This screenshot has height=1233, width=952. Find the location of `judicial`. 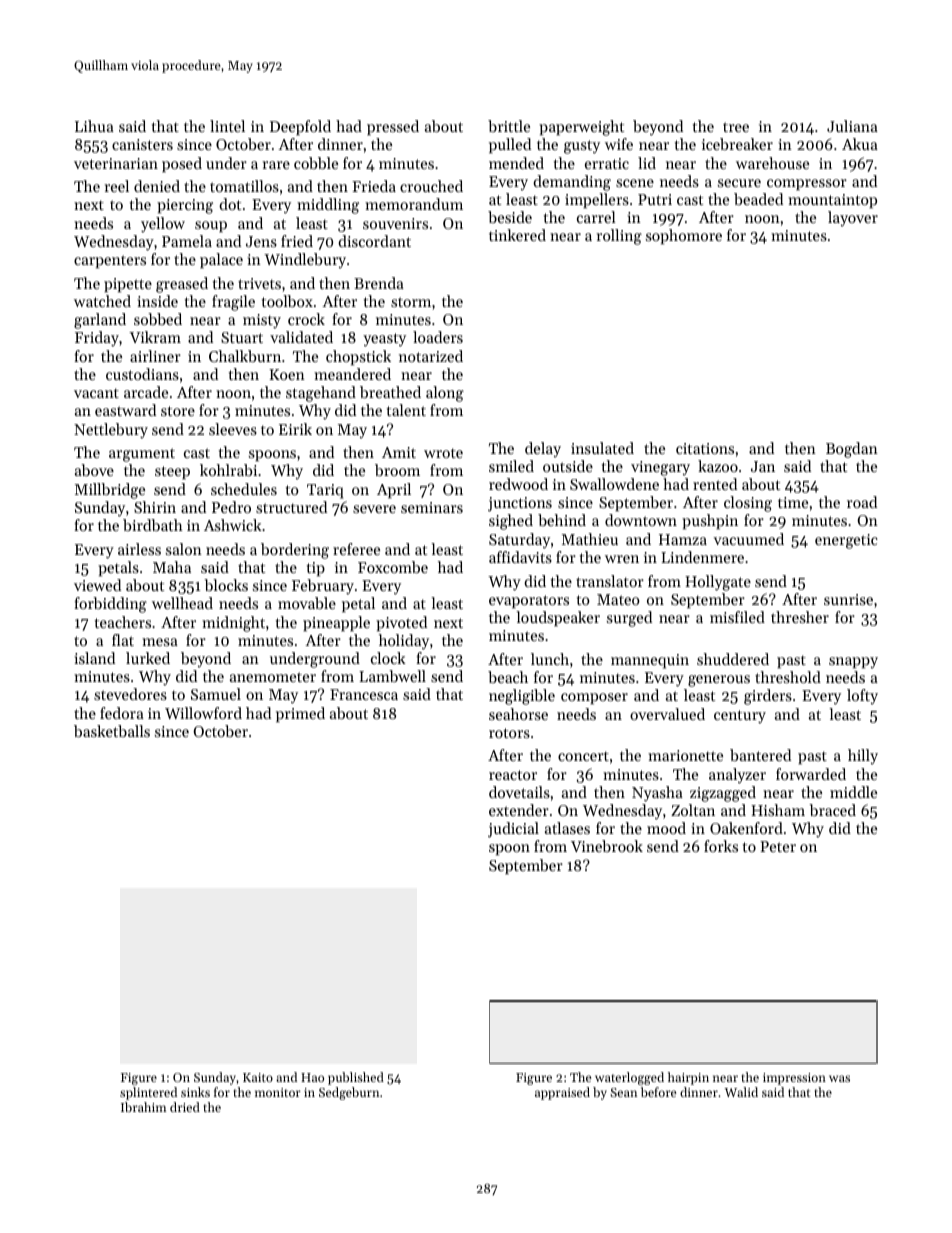

judicial is located at coordinates (513, 830).
